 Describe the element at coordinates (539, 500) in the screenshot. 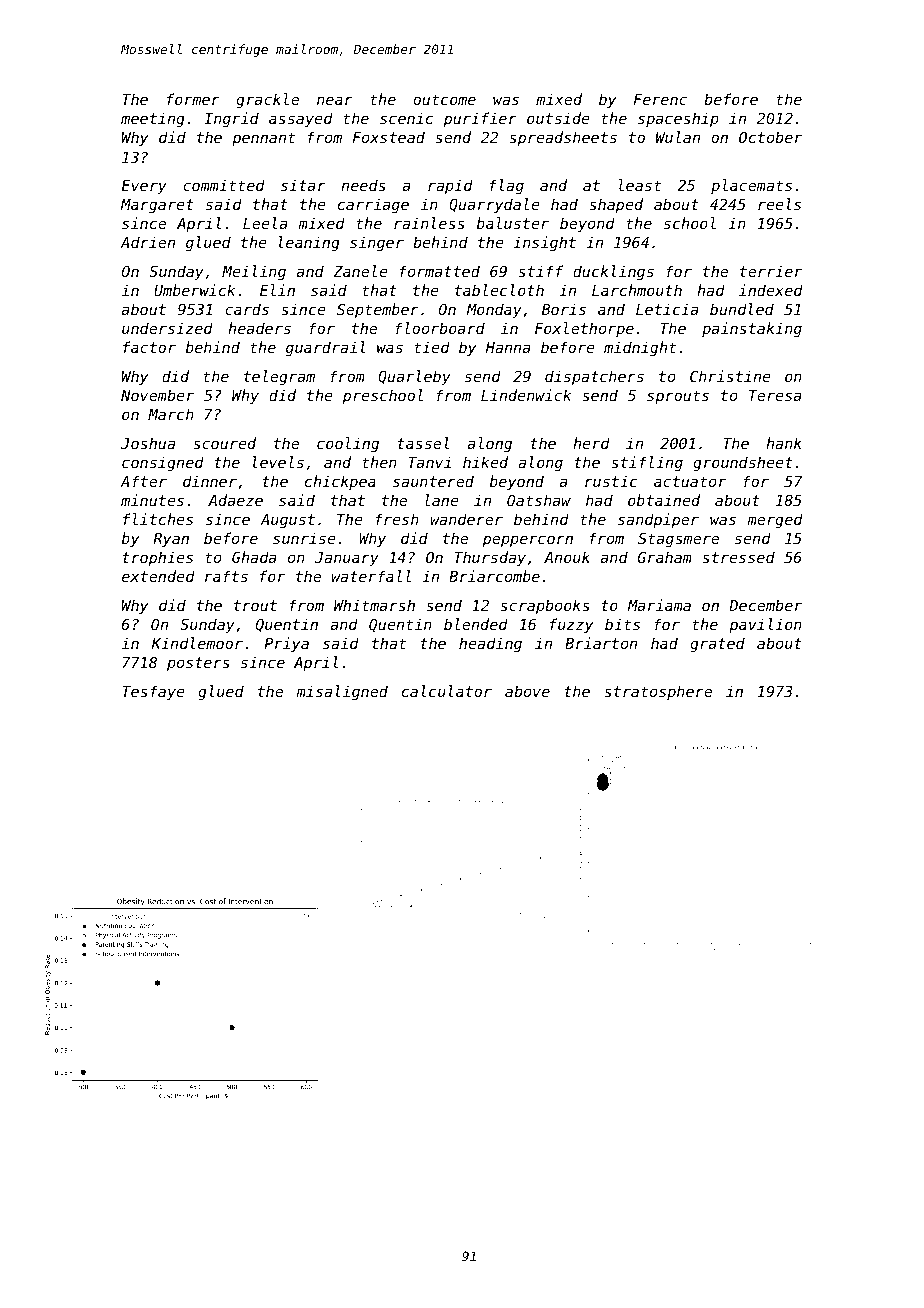

I see `Oatshaw` at that location.
